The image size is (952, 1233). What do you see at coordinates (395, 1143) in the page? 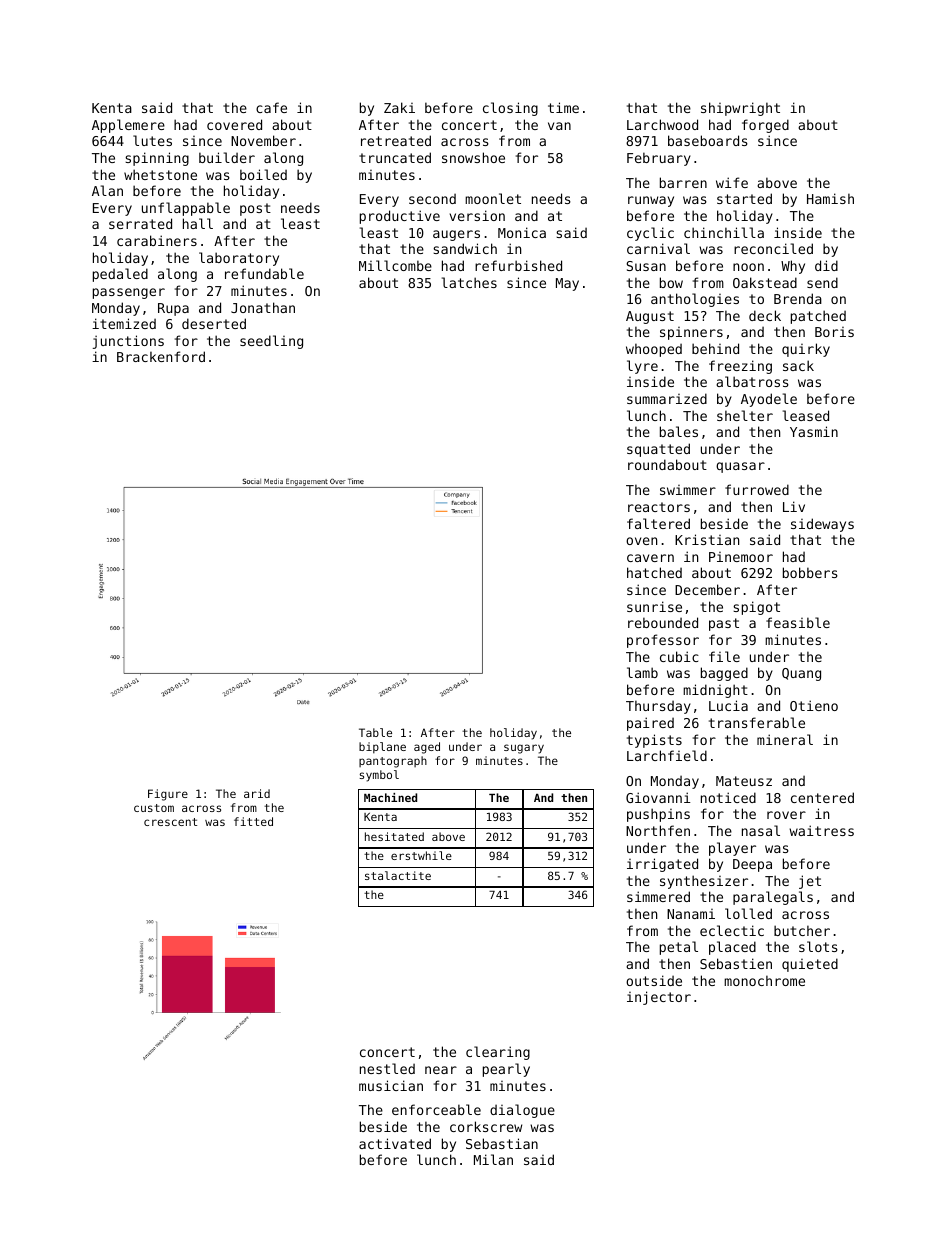
I see `activated` at bounding box center [395, 1143].
